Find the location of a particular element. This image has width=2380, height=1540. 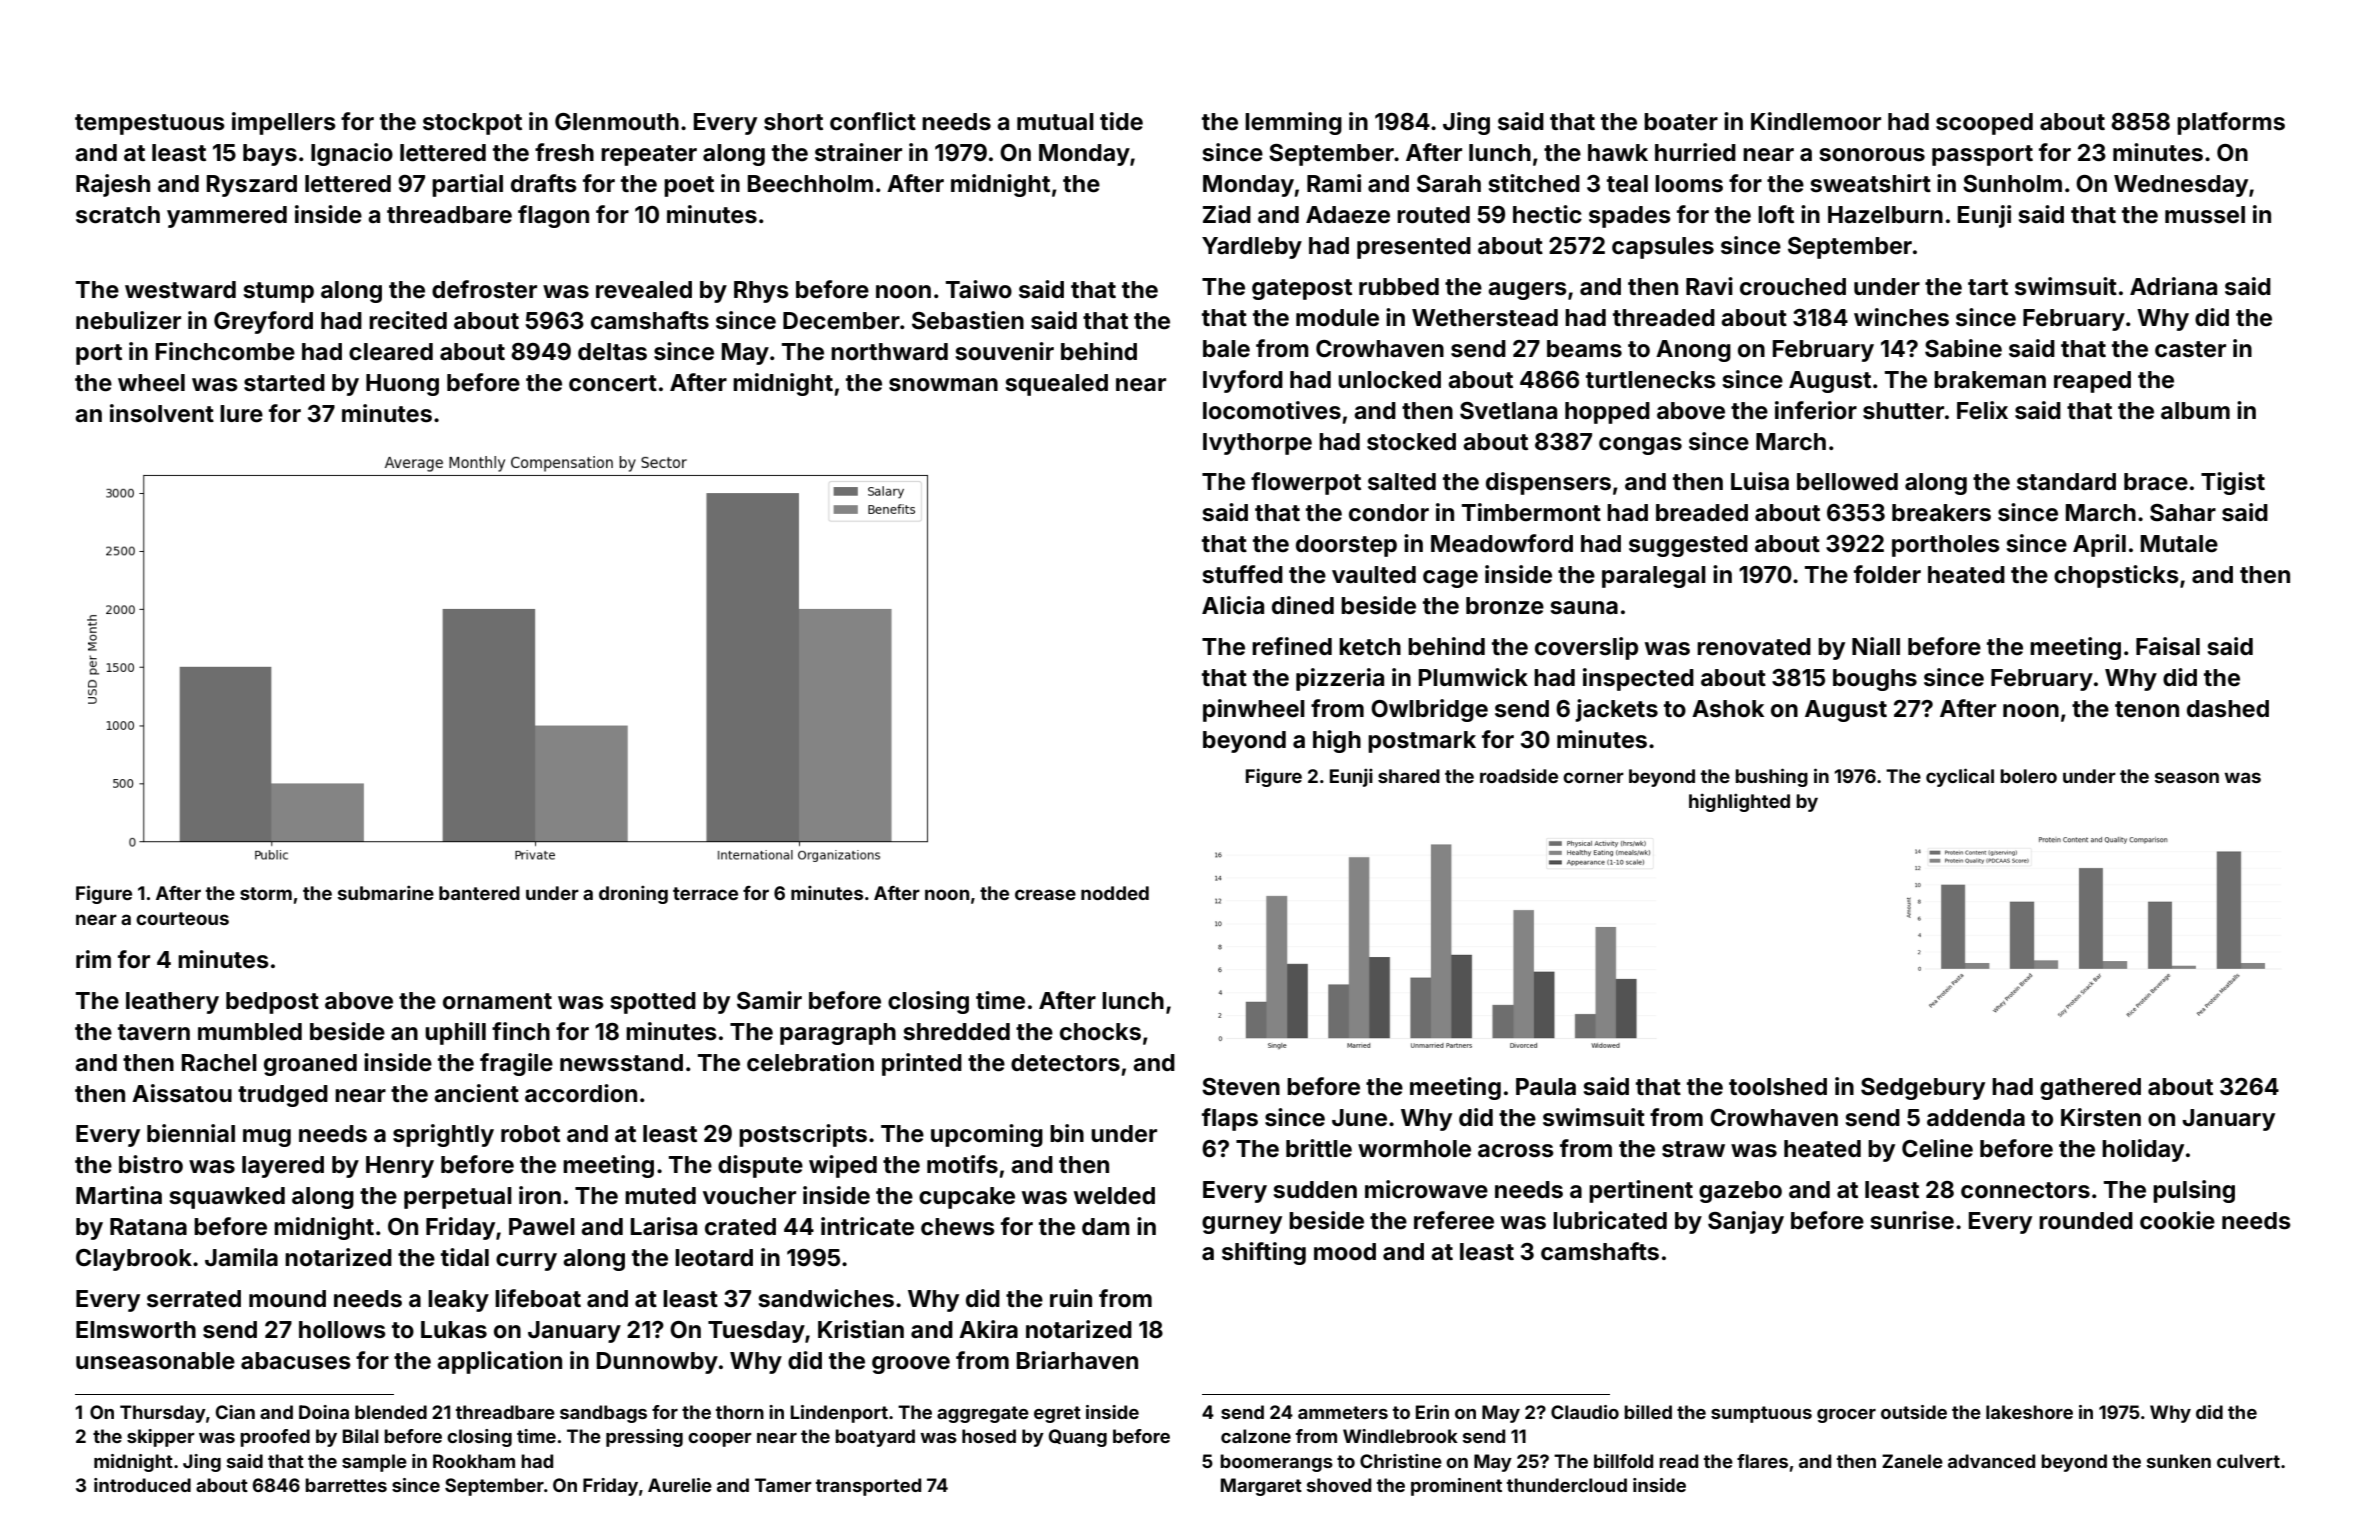

conflict is located at coordinates (873, 121).
